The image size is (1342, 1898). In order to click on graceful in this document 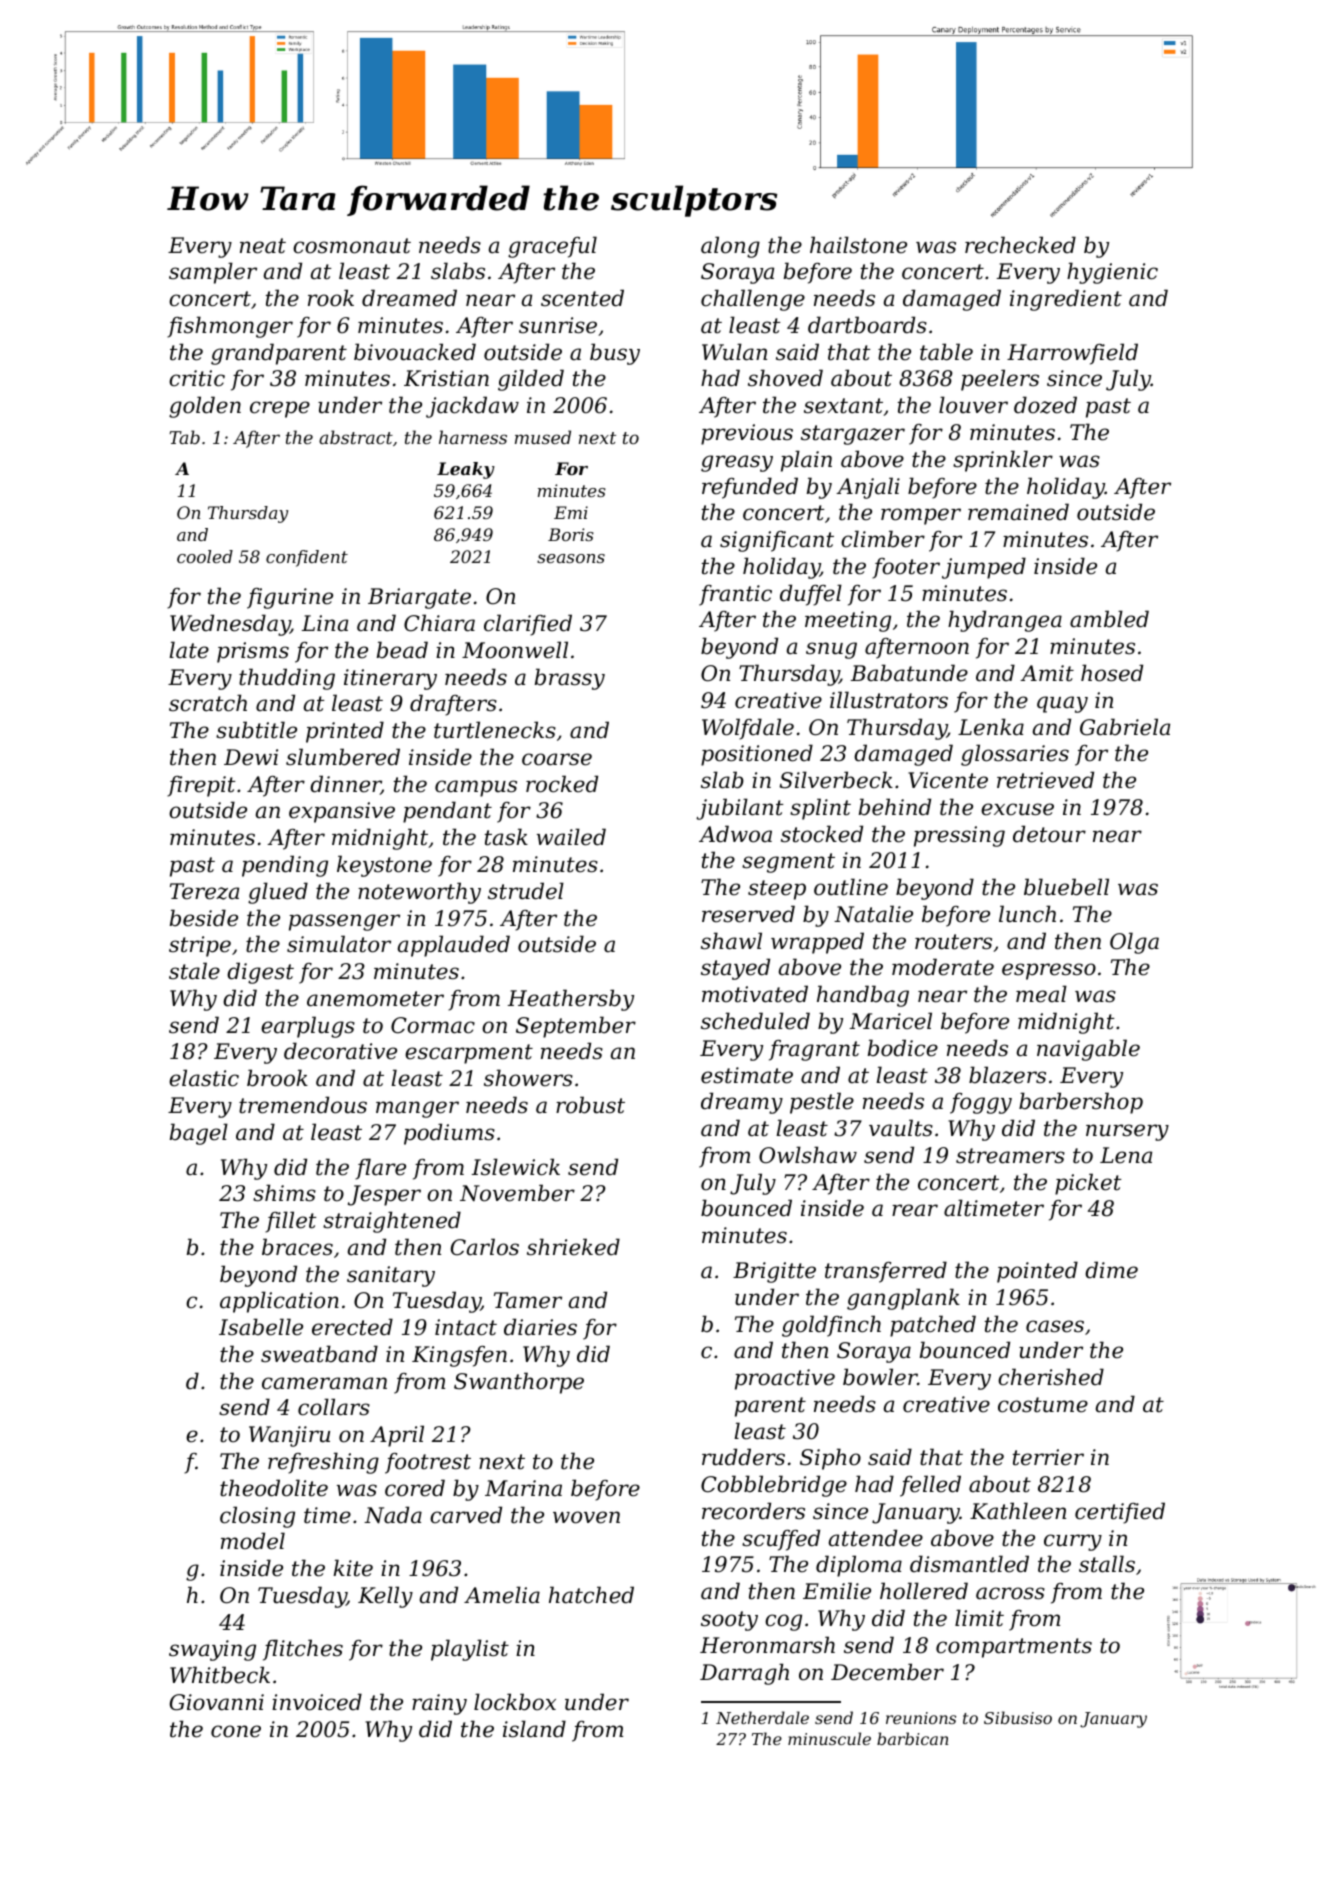, I will do `click(552, 247)`.
